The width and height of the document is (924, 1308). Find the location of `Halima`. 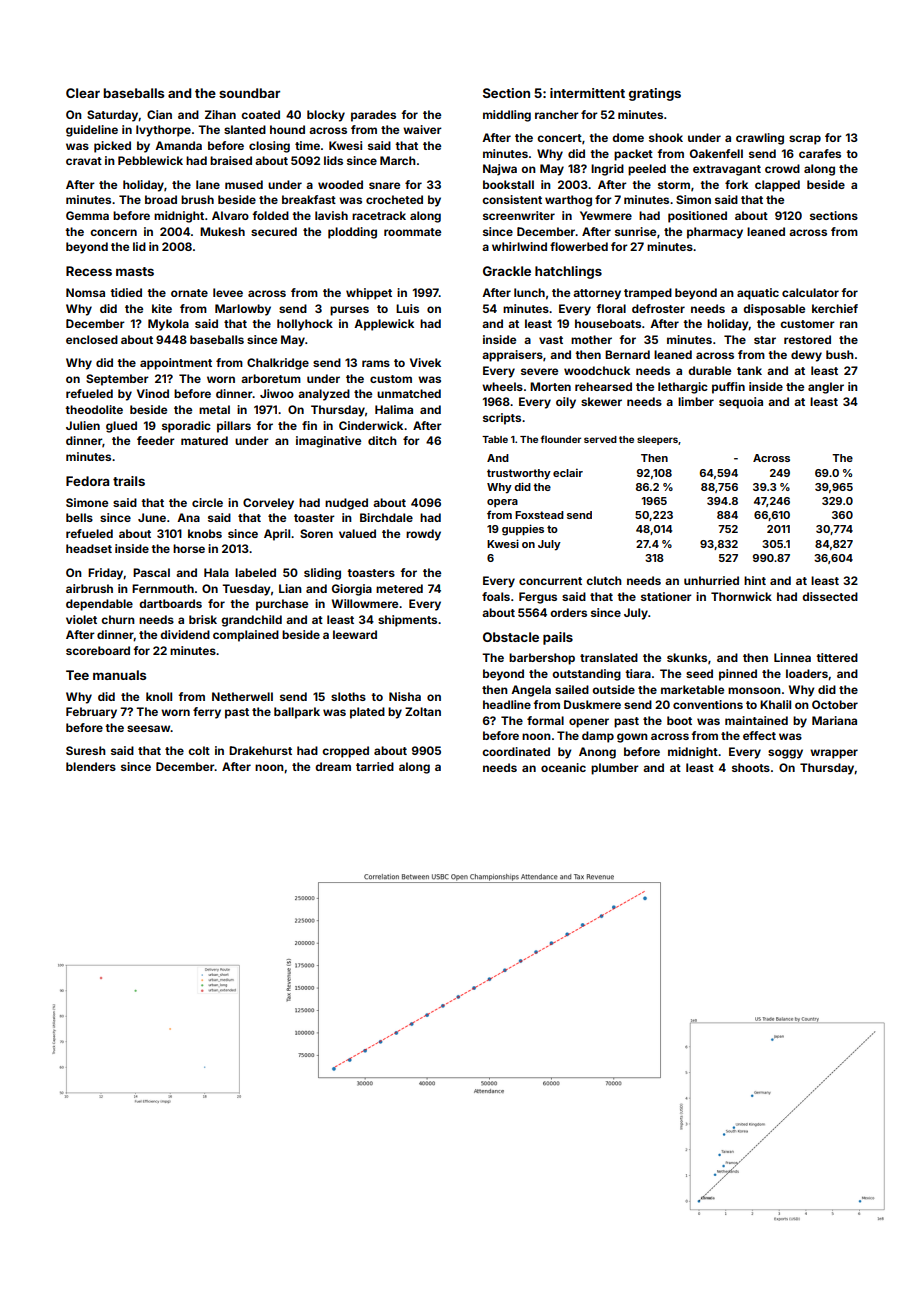

Halima is located at coordinates (394, 409).
